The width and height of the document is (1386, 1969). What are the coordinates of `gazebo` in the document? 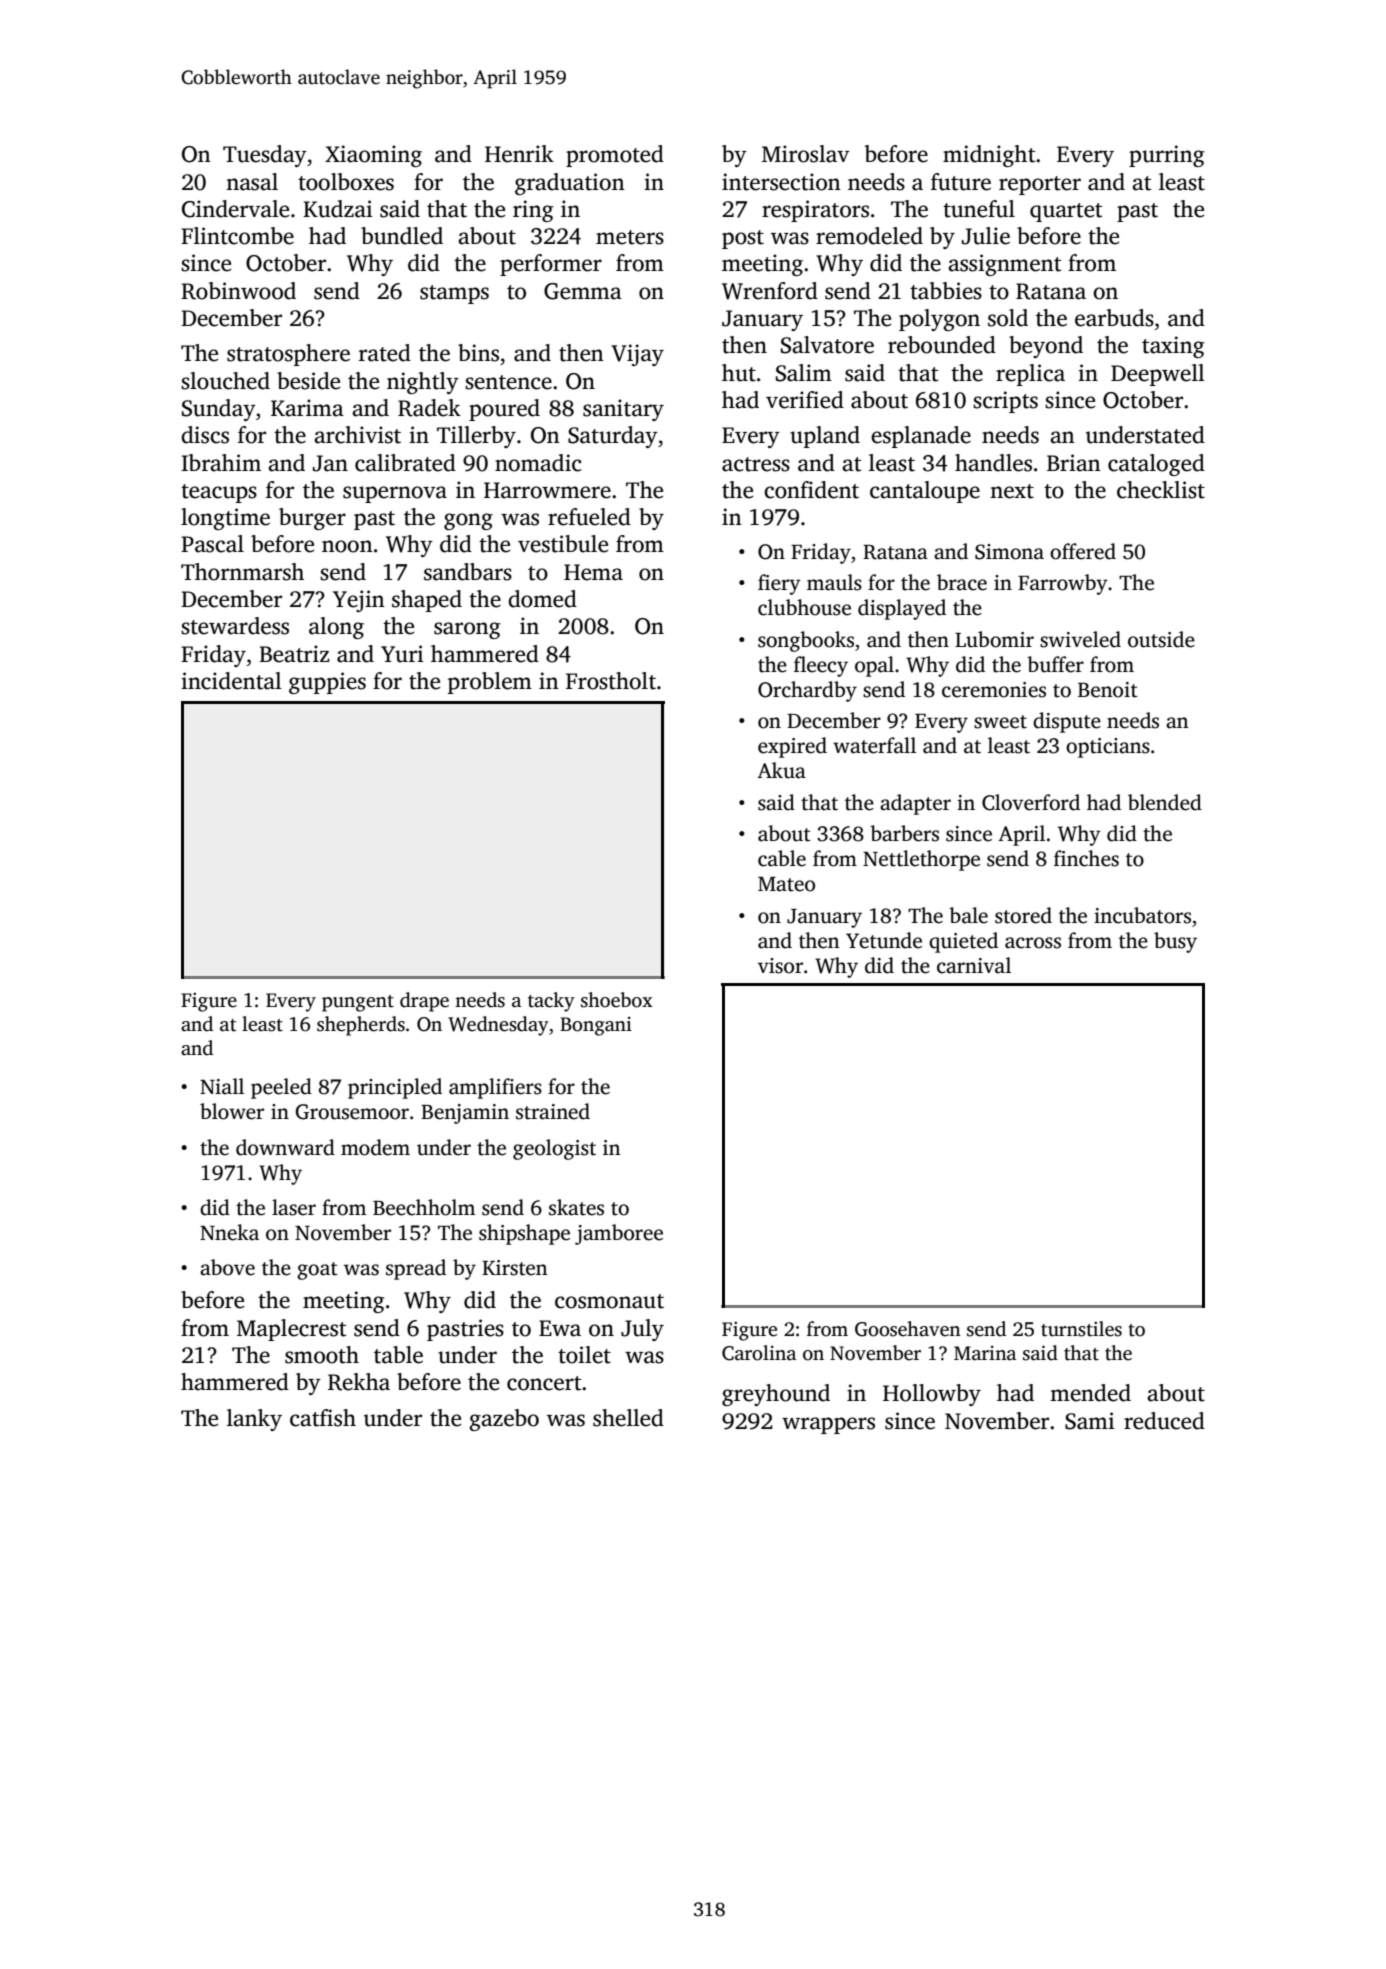 It's located at (504, 1420).
